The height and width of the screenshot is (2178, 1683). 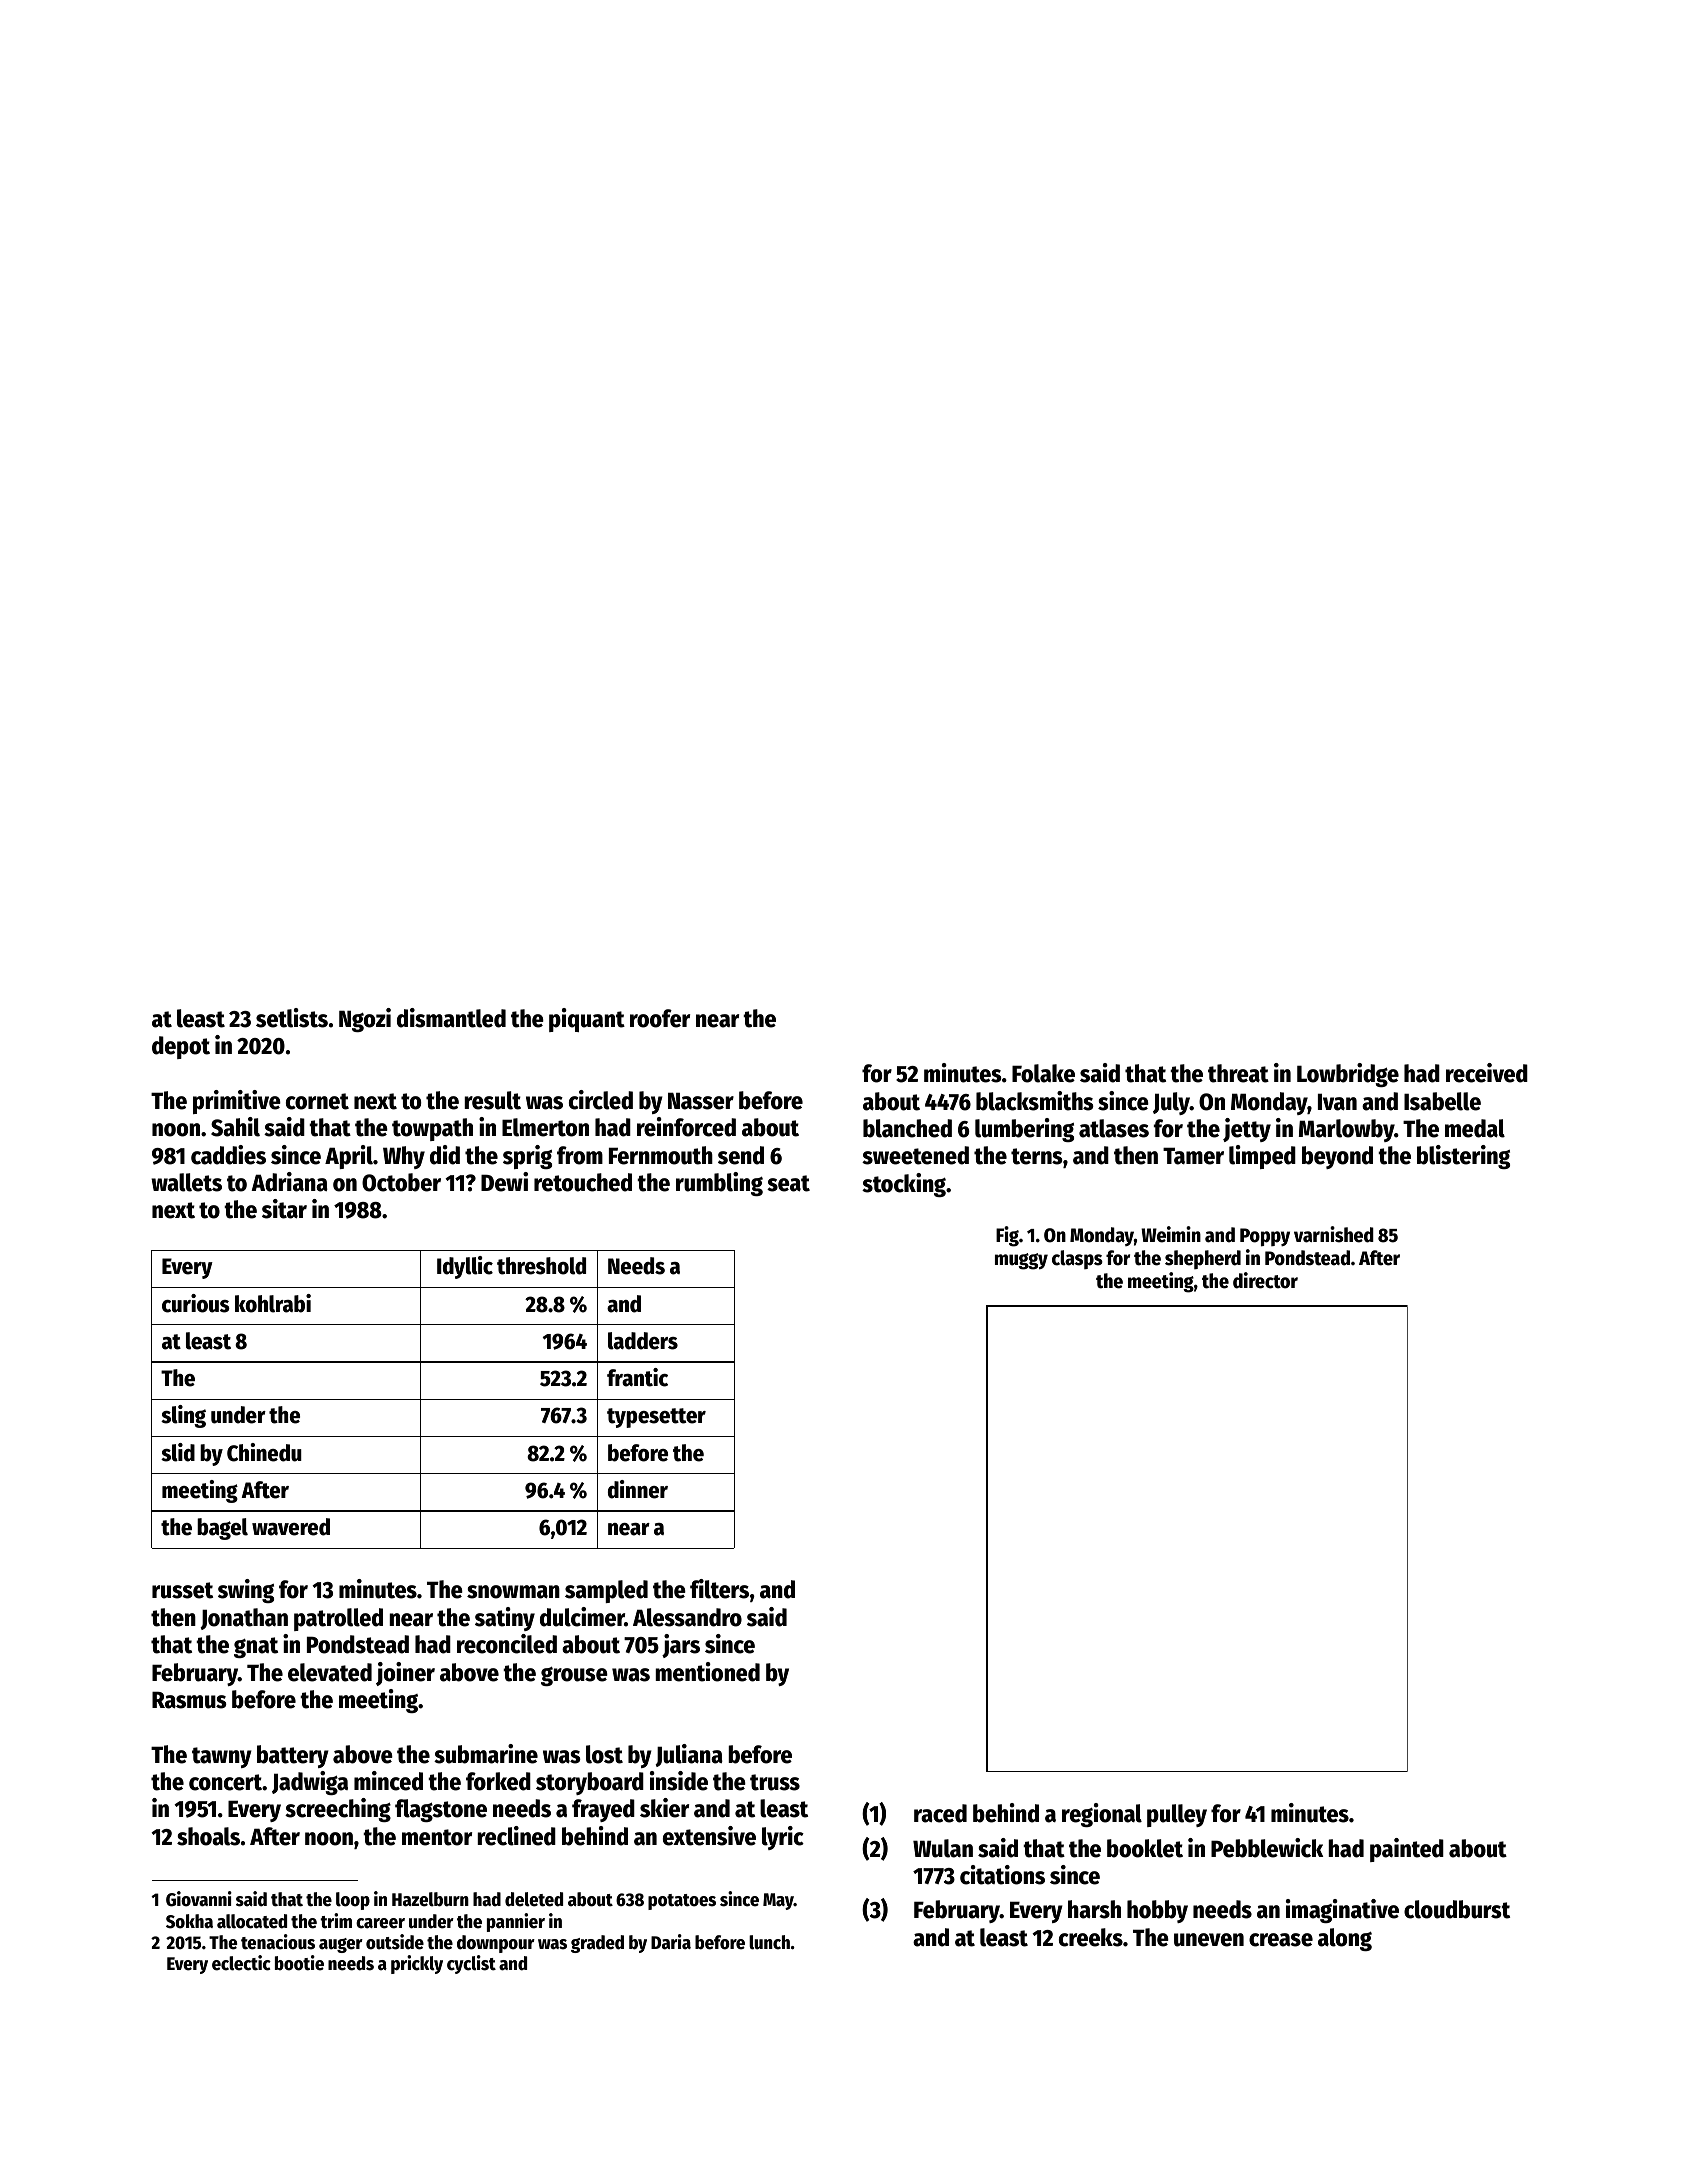 What do you see at coordinates (1487, 1073) in the screenshot?
I see `received` at bounding box center [1487, 1073].
